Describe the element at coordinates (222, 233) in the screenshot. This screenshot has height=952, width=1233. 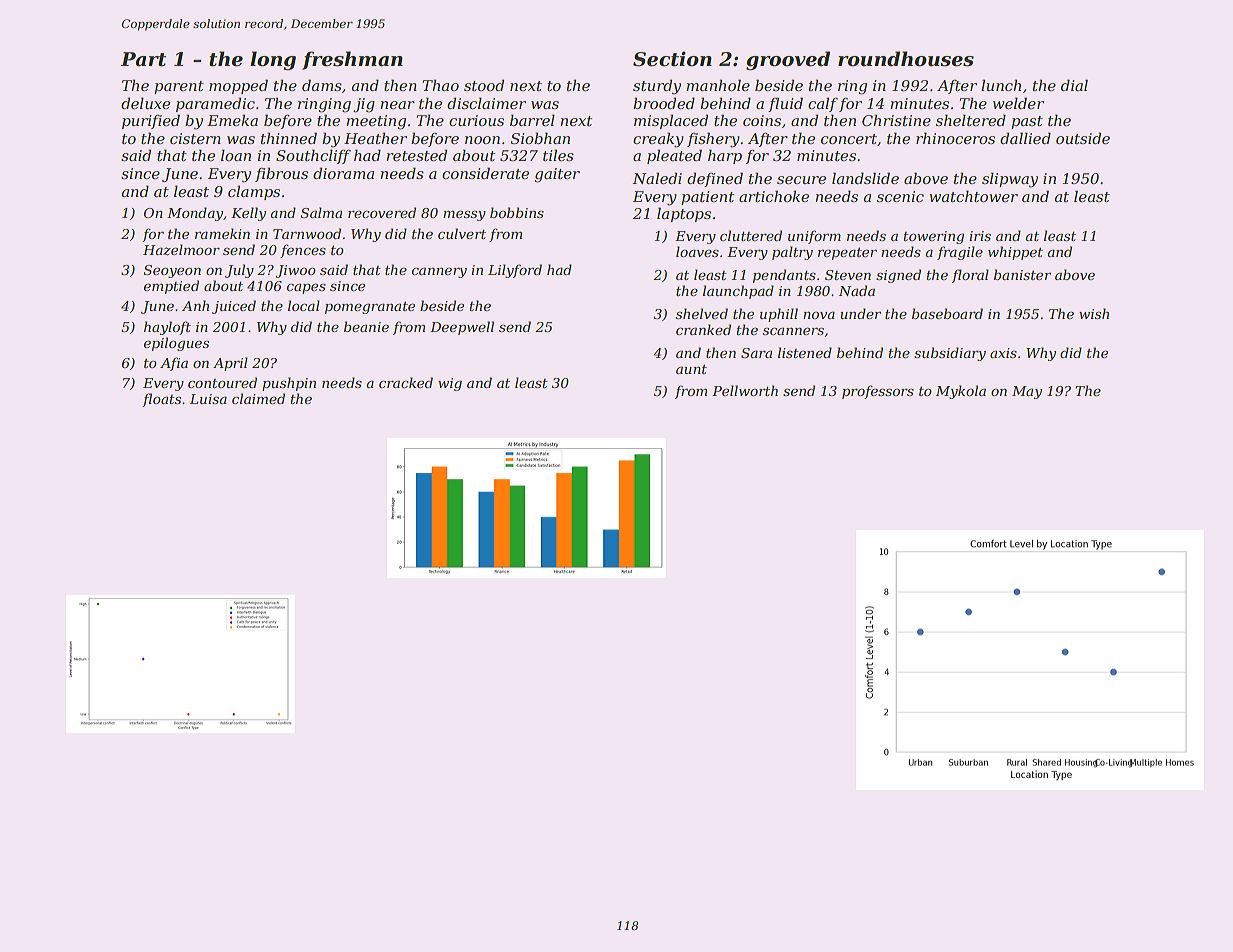
I see `ramekin` at that location.
